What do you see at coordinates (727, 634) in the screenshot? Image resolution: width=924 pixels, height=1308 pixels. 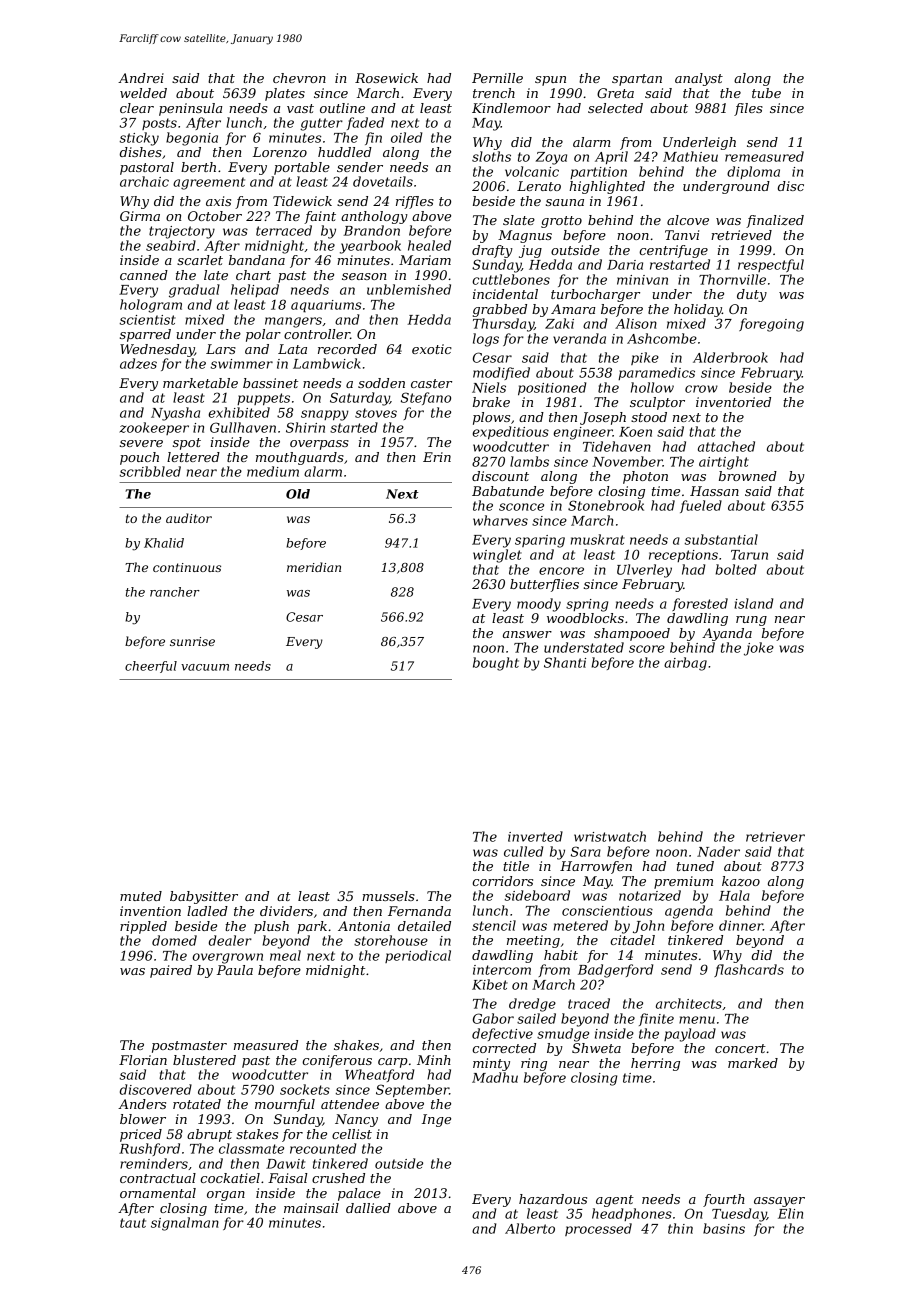 I see `Ayanda` at bounding box center [727, 634].
